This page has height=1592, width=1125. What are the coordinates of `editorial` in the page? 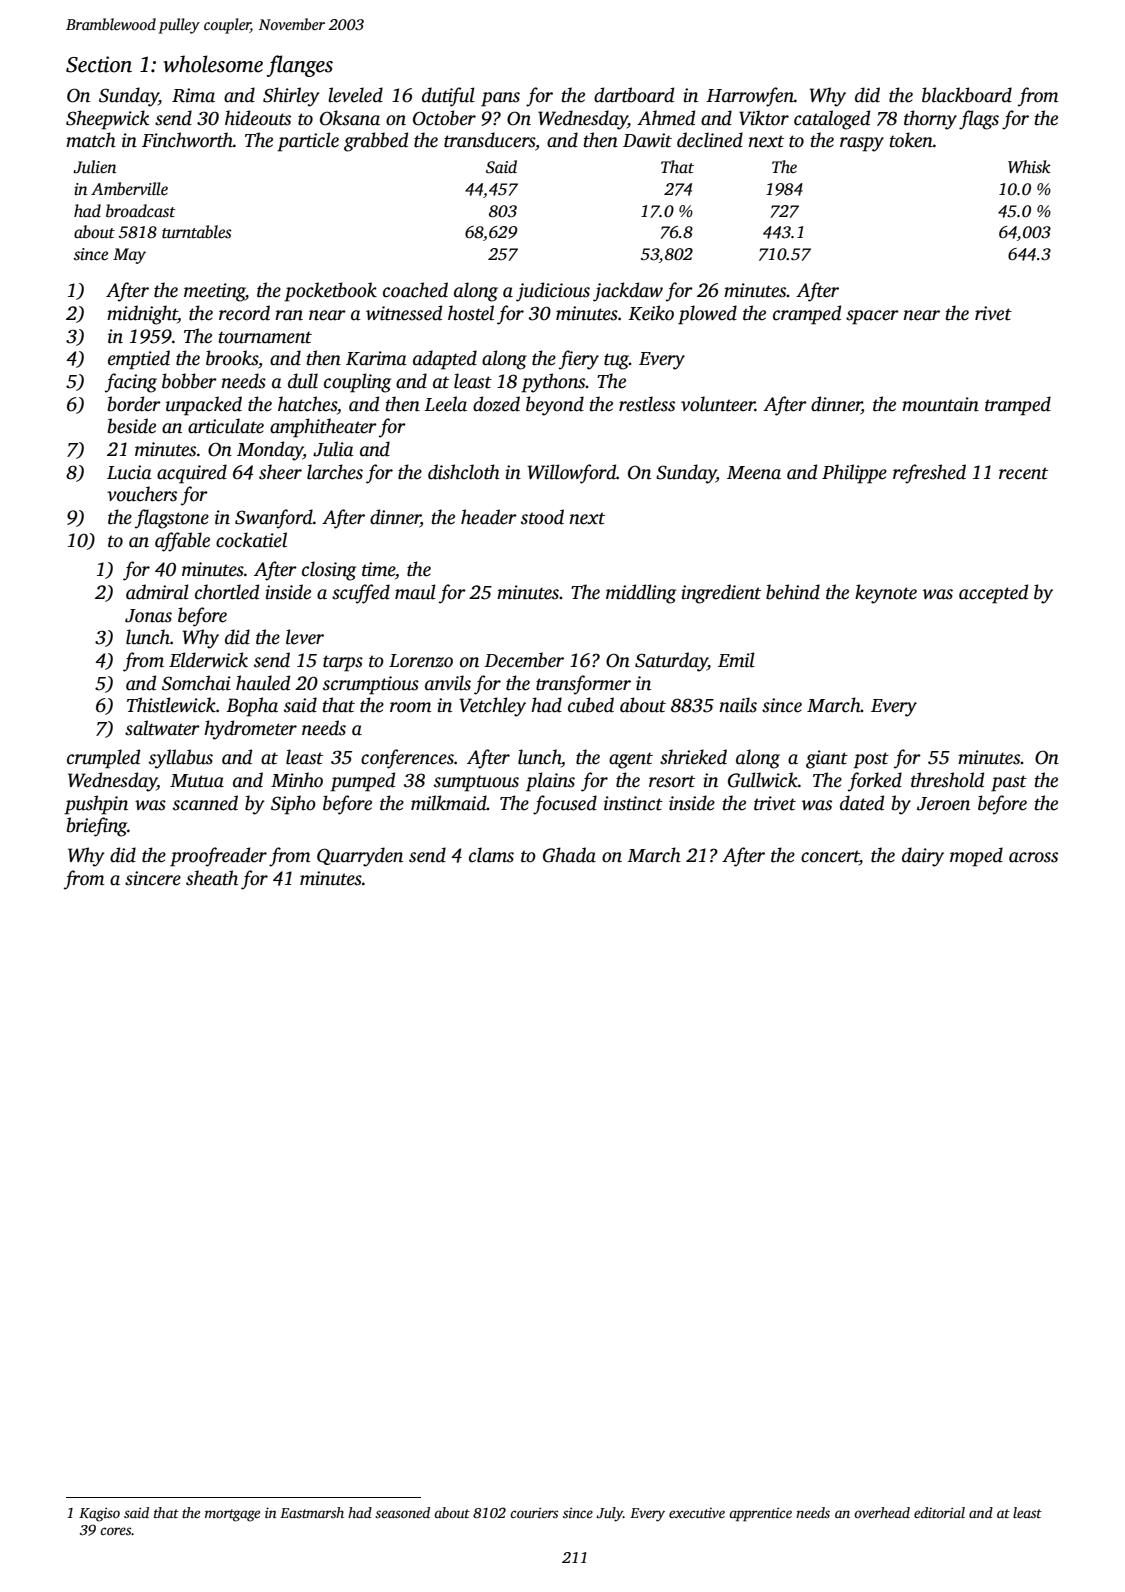 It's located at (939, 1512).
